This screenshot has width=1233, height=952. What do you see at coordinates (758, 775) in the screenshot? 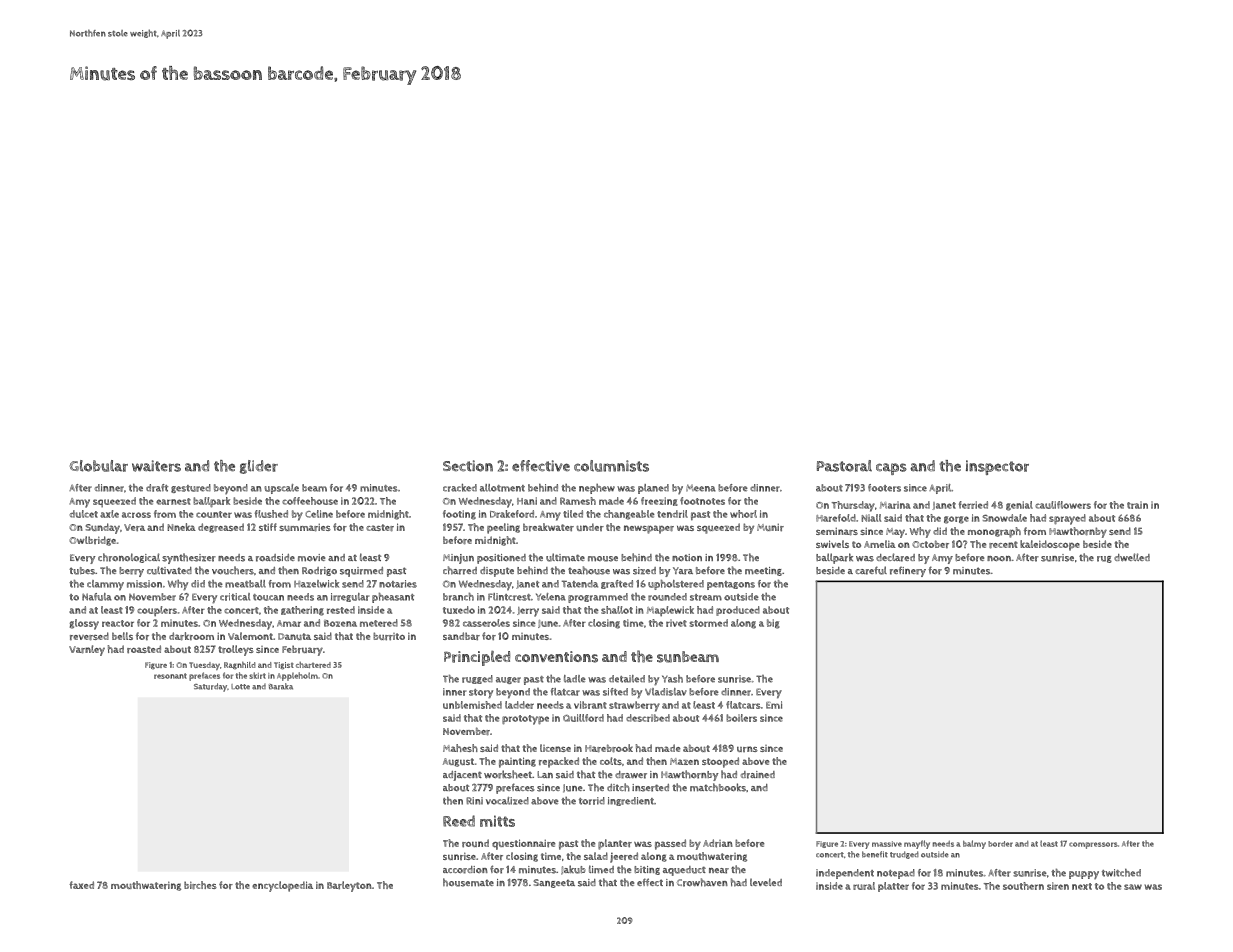
I see `drained` at bounding box center [758, 775].
